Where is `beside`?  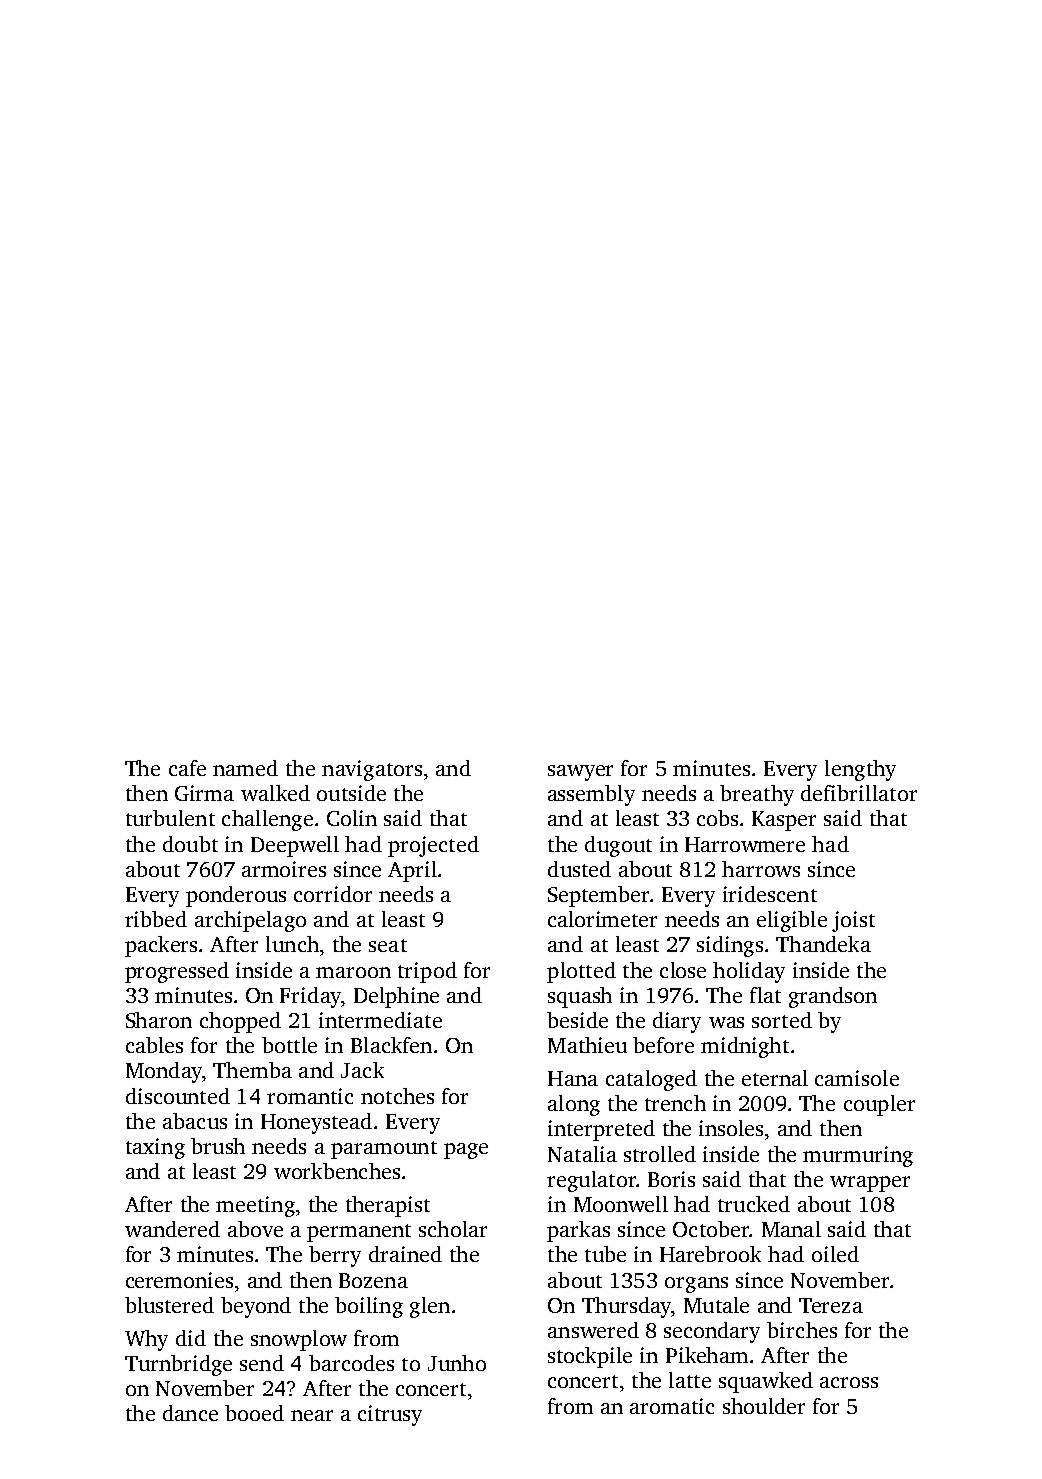 beside is located at coordinates (577, 1020).
